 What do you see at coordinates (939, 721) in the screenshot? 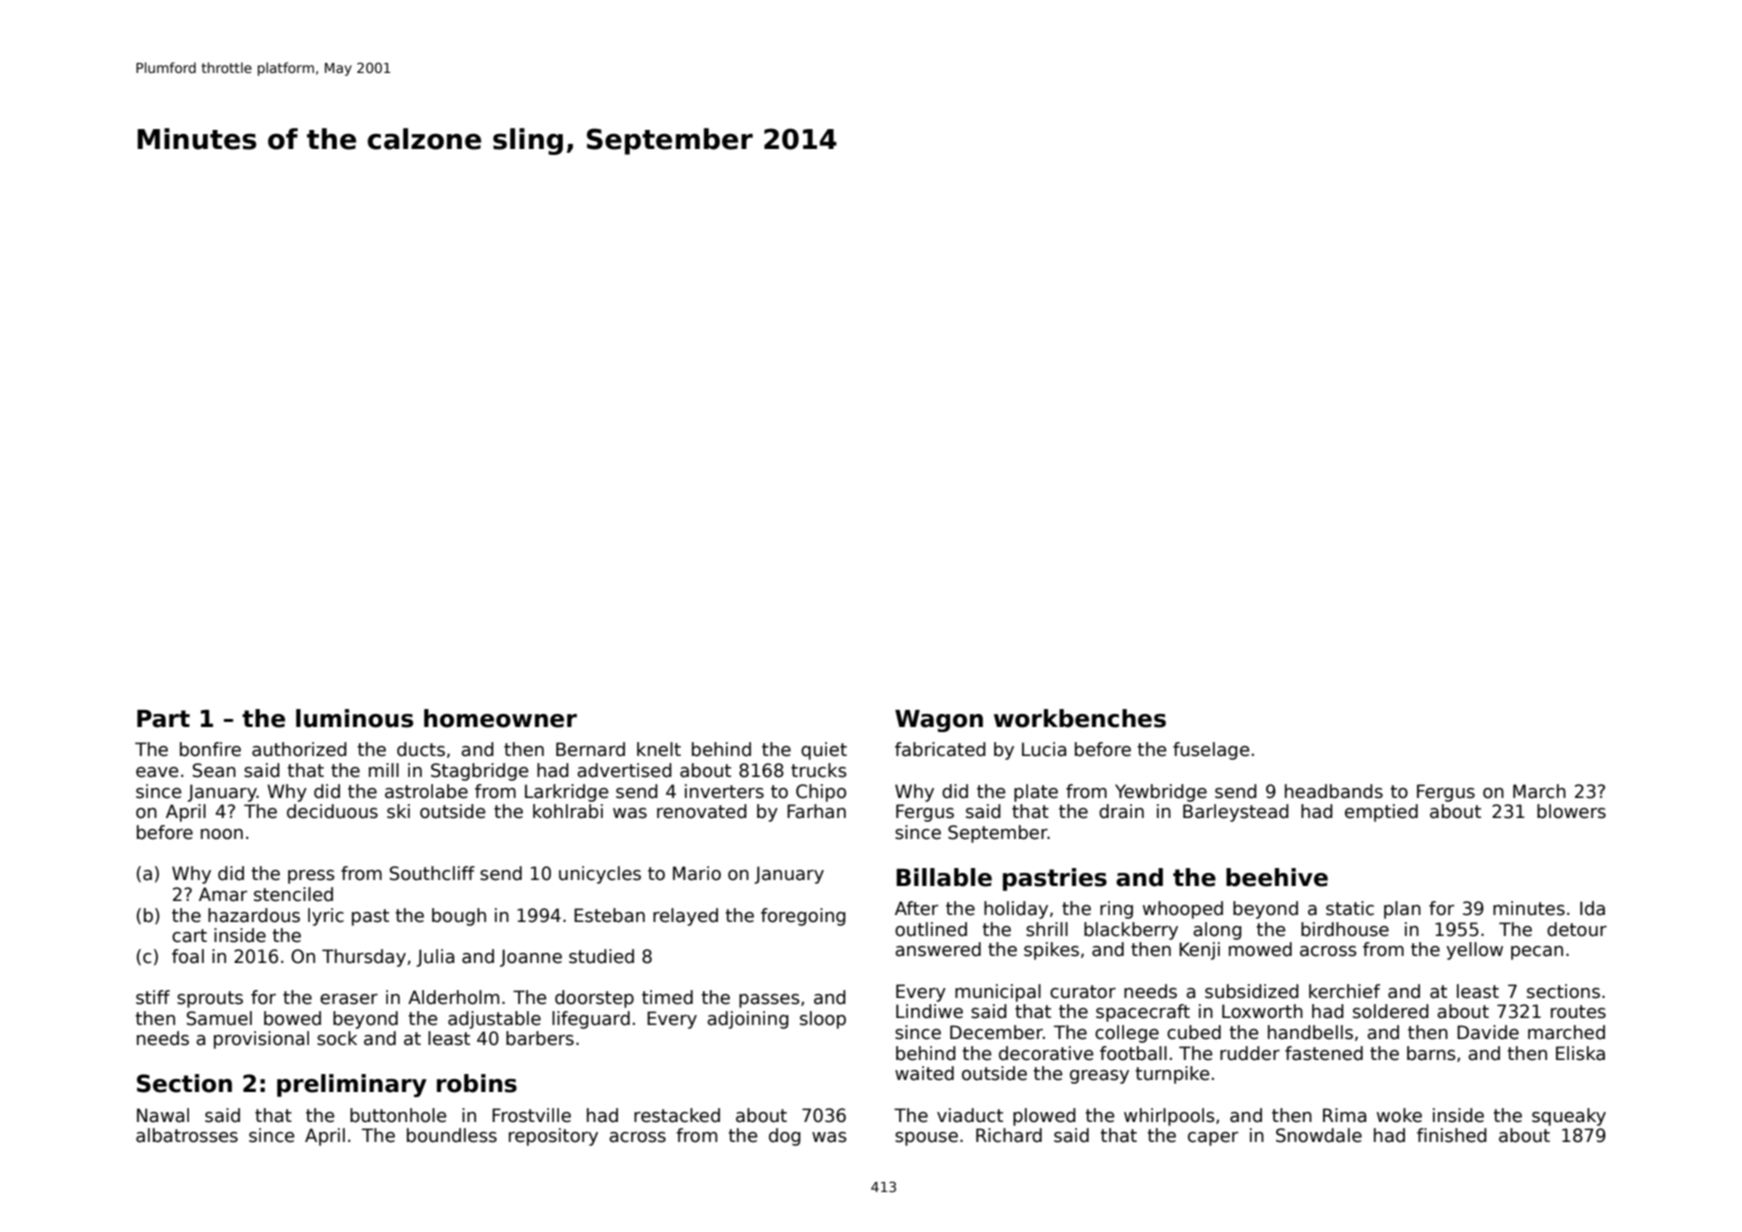
I see `Wagon` at bounding box center [939, 721].
